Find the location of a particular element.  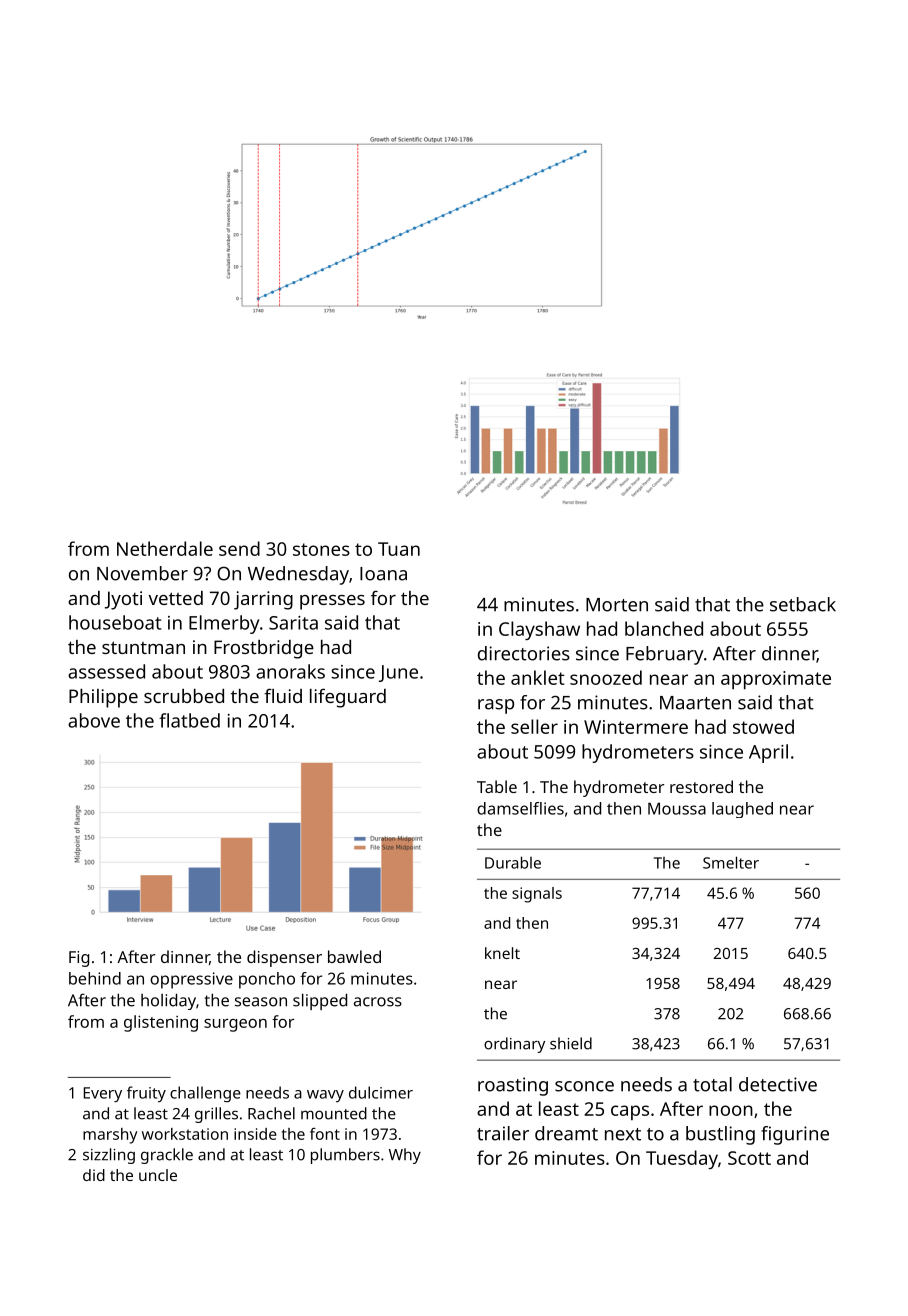

signals is located at coordinates (537, 895).
